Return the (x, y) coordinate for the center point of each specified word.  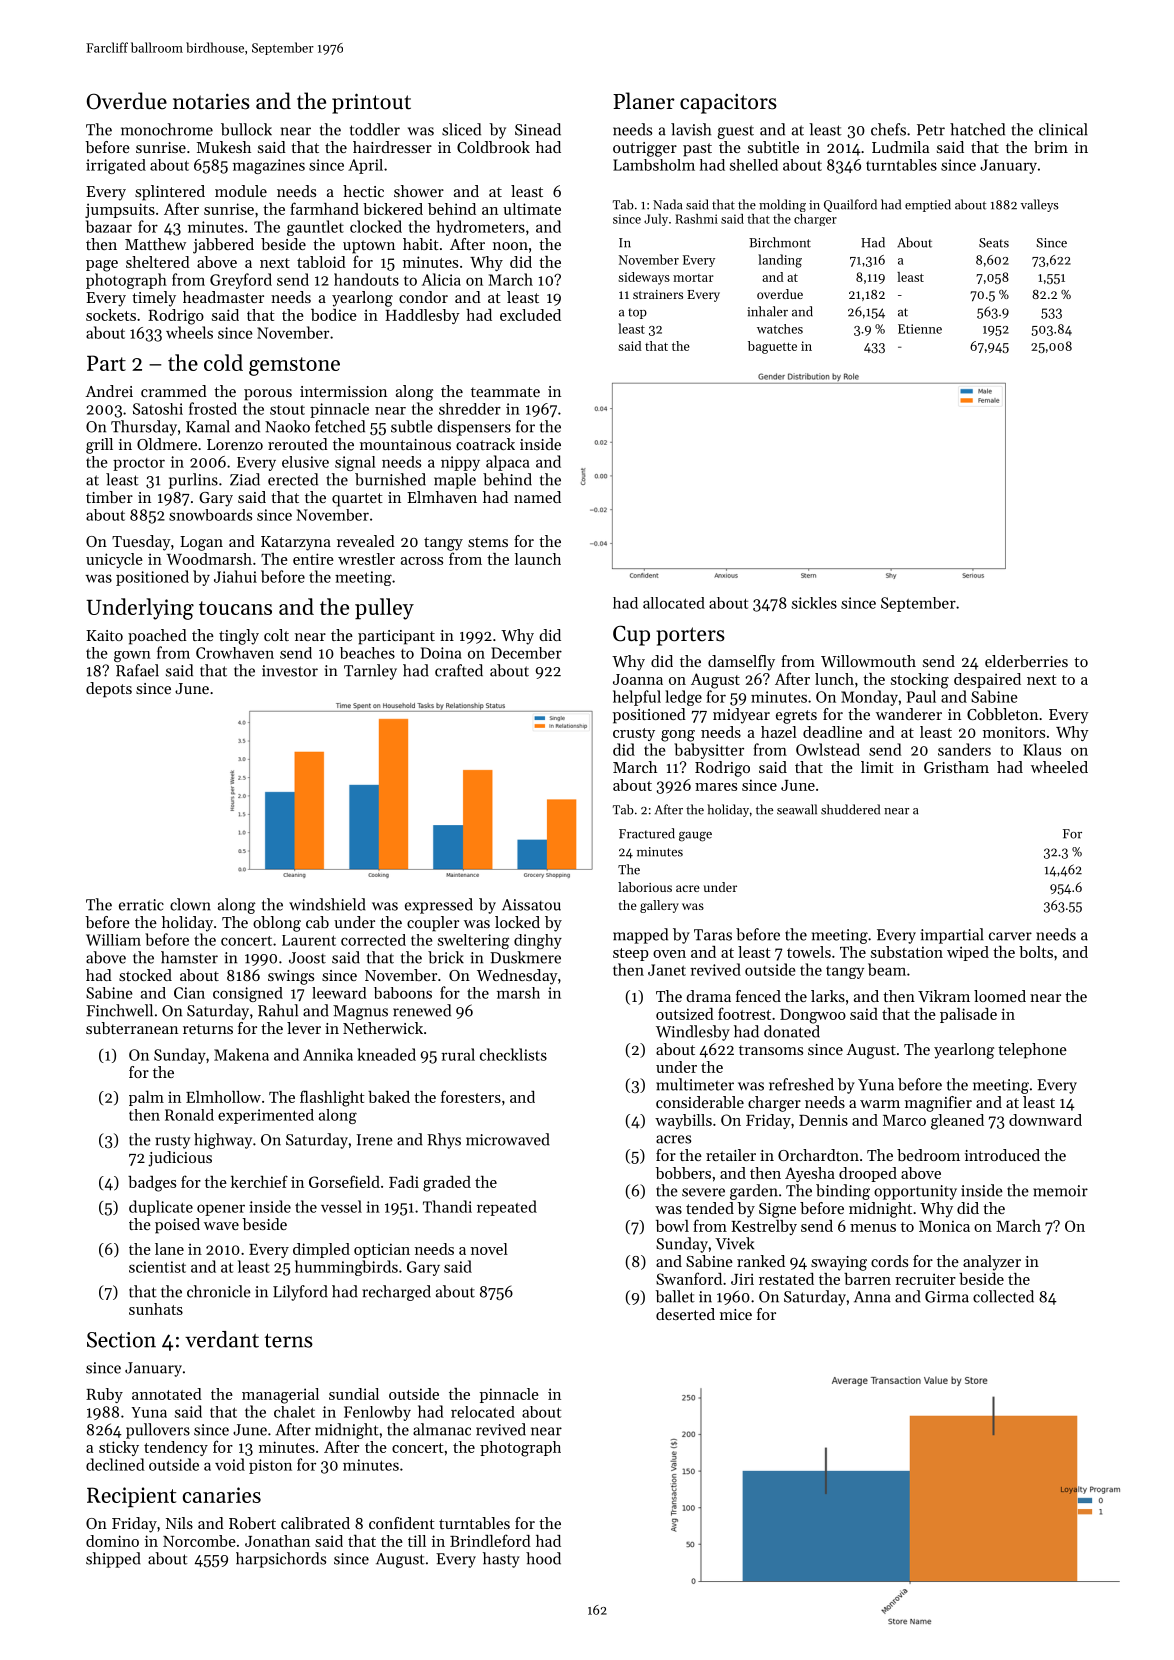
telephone (1032, 1051)
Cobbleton (1002, 714)
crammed (174, 391)
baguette (772, 347)
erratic (141, 905)
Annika (328, 1054)
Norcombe (199, 1541)
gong (678, 736)
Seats (994, 243)
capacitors (728, 104)
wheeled (1059, 767)
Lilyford (300, 1293)
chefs (888, 129)
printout (371, 103)
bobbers (683, 1173)
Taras (713, 935)
